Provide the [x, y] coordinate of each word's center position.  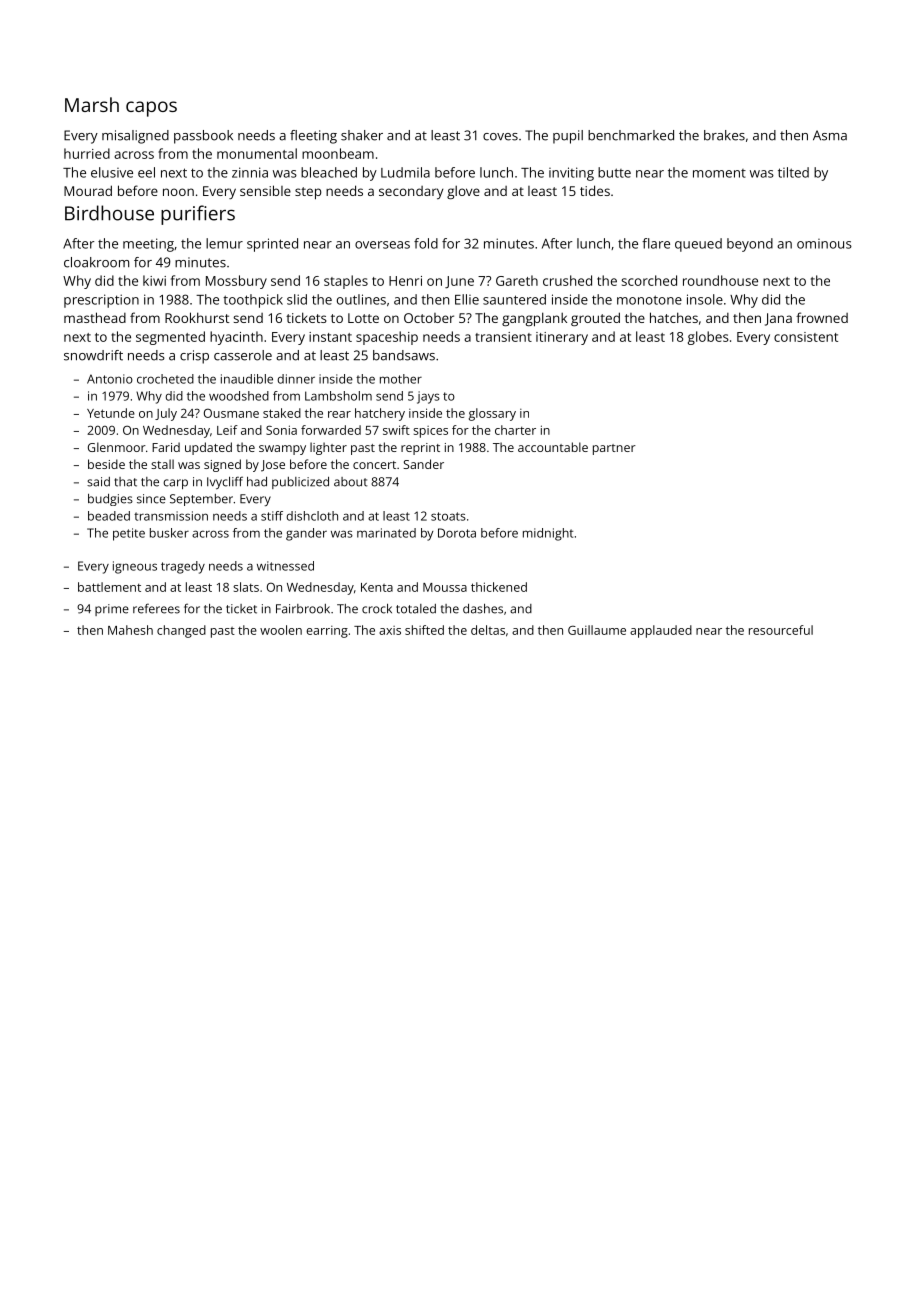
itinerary [562, 338]
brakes [724, 135]
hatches [674, 317]
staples [346, 282]
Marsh [92, 104]
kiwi [154, 280]
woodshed [239, 396]
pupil [568, 137]
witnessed [285, 566]
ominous [824, 244]
